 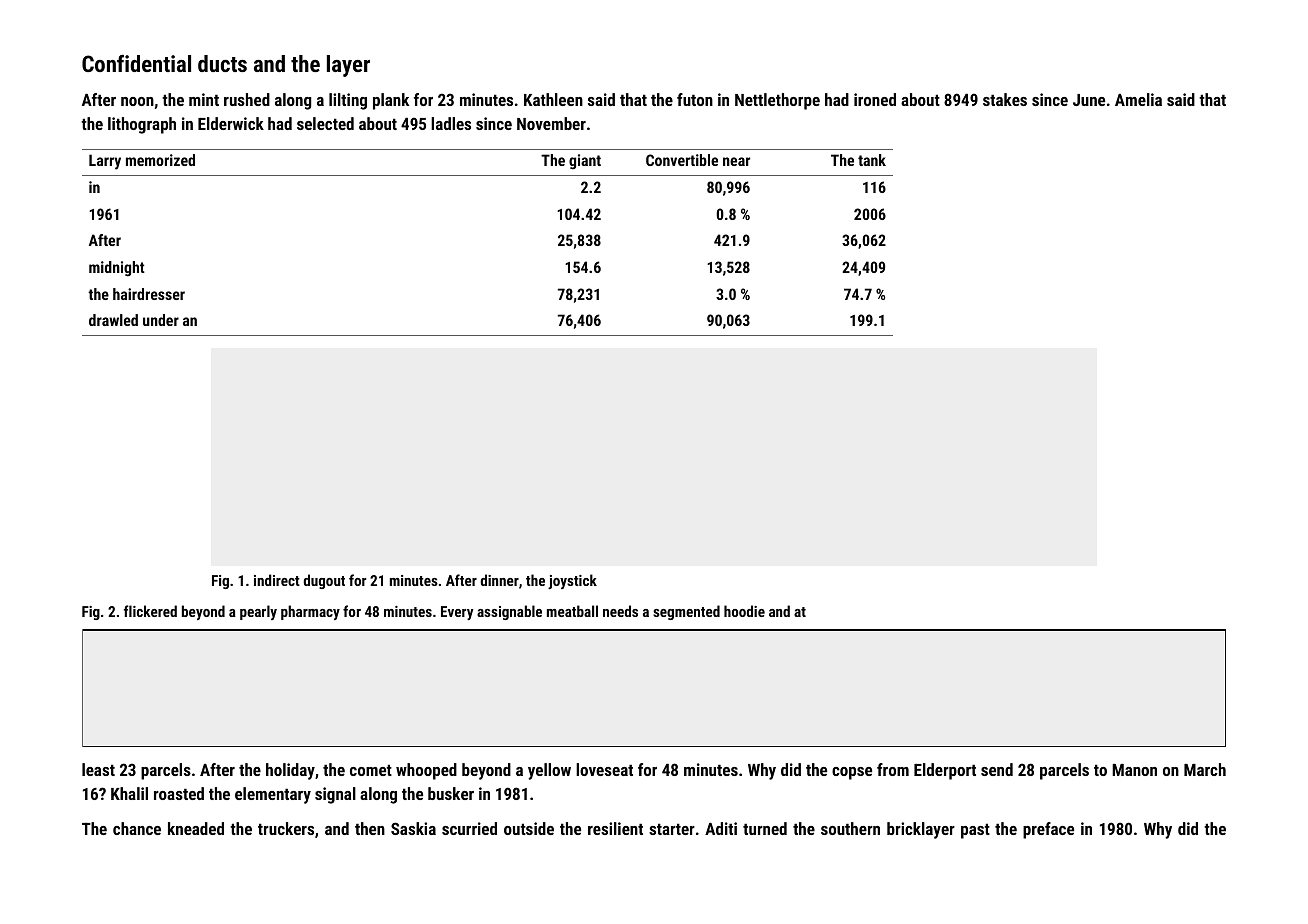 I want to click on comet, so click(x=371, y=770).
